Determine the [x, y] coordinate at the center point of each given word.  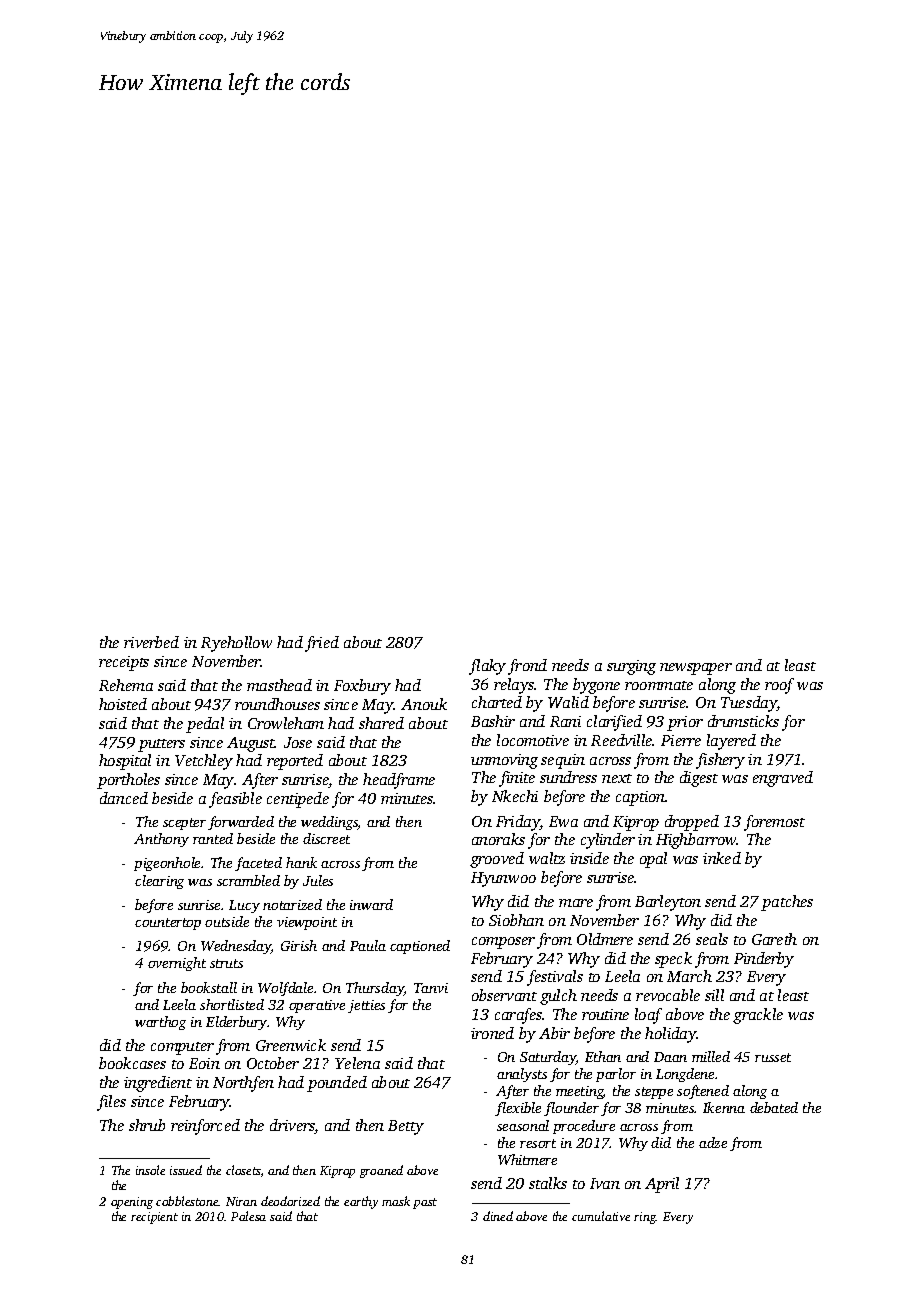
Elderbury [237, 1023]
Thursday [375, 989]
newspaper [696, 669]
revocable [668, 995]
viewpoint [307, 923]
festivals [555, 978]
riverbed [151, 642]
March [689, 976]
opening [132, 1203]
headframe [399, 781]
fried [322, 644]
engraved [783, 779]
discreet [326, 838]
